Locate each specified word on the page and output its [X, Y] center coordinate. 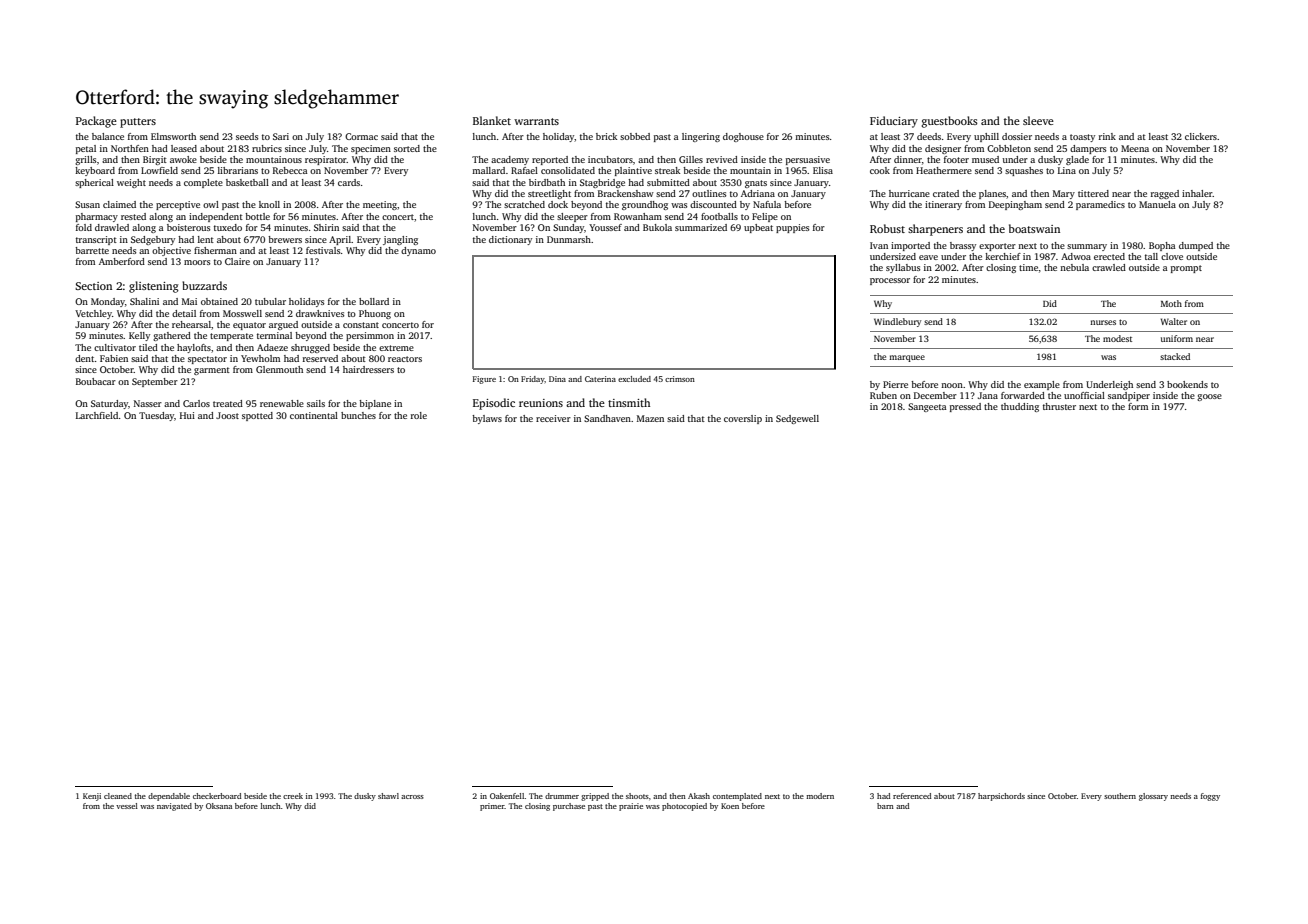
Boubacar [96, 381]
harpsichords [1001, 797]
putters [138, 123]
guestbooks [950, 122]
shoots [637, 796]
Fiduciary [894, 122]
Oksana [219, 806]
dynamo [418, 251]
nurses [1103, 322]
